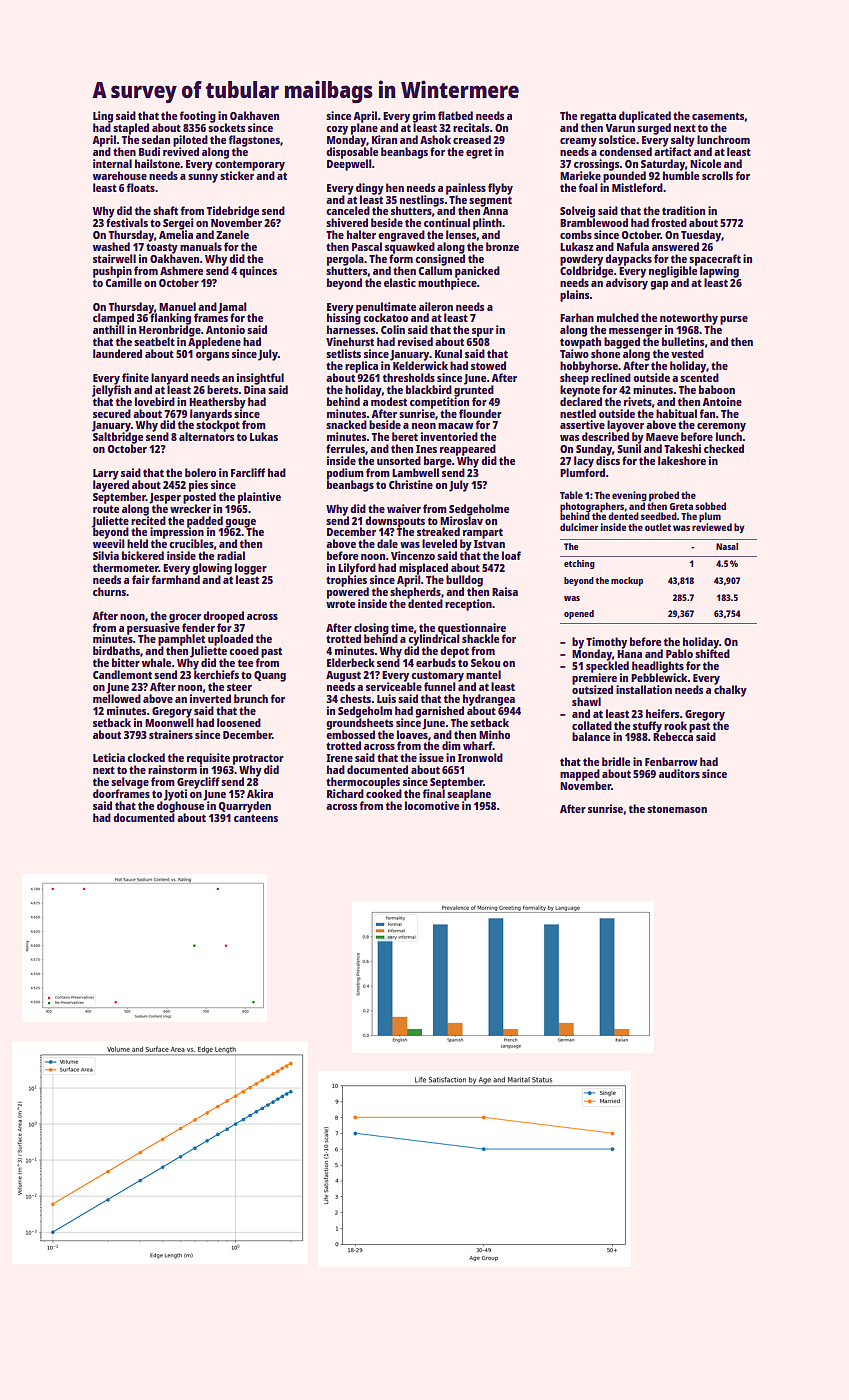 The width and height of the screenshot is (849, 1400). I want to click on bronze, so click(502, 246).
